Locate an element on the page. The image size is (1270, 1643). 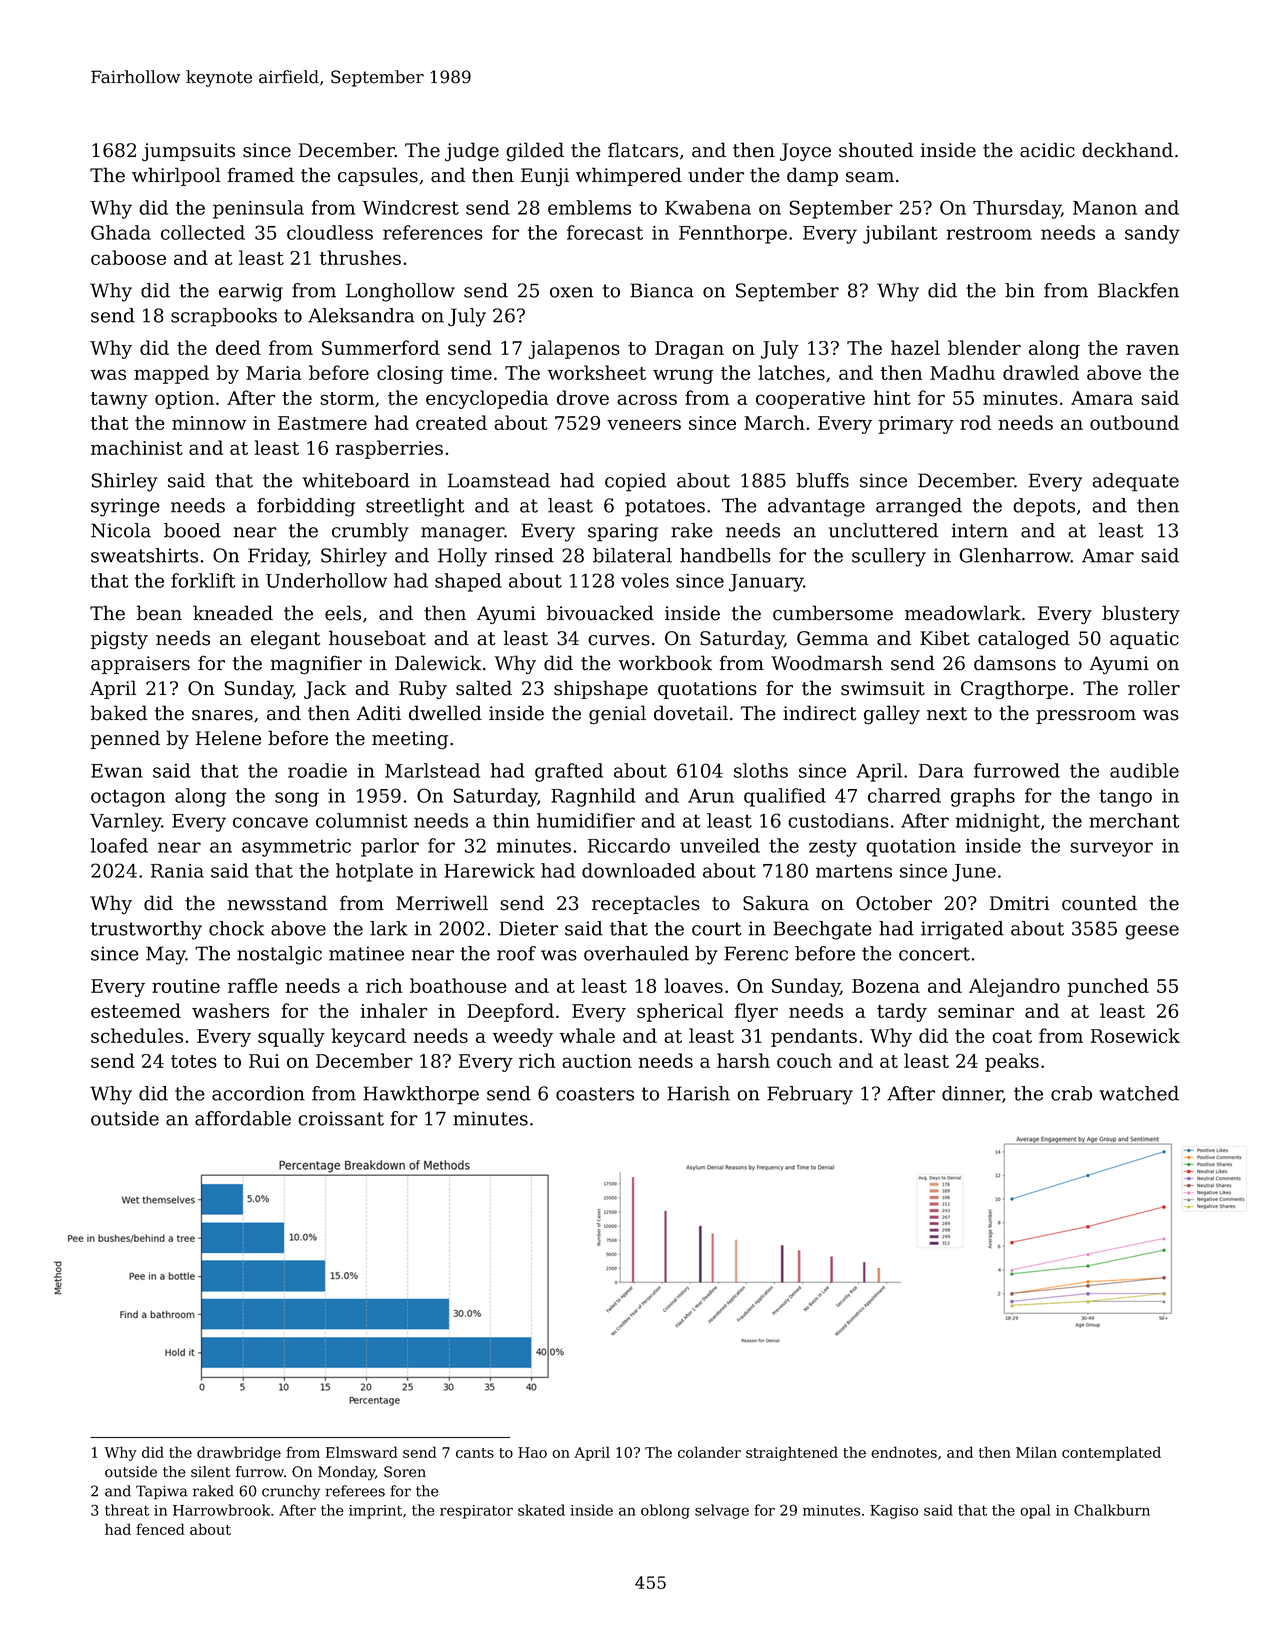
acidic is located at coordinates (1047, 150).
